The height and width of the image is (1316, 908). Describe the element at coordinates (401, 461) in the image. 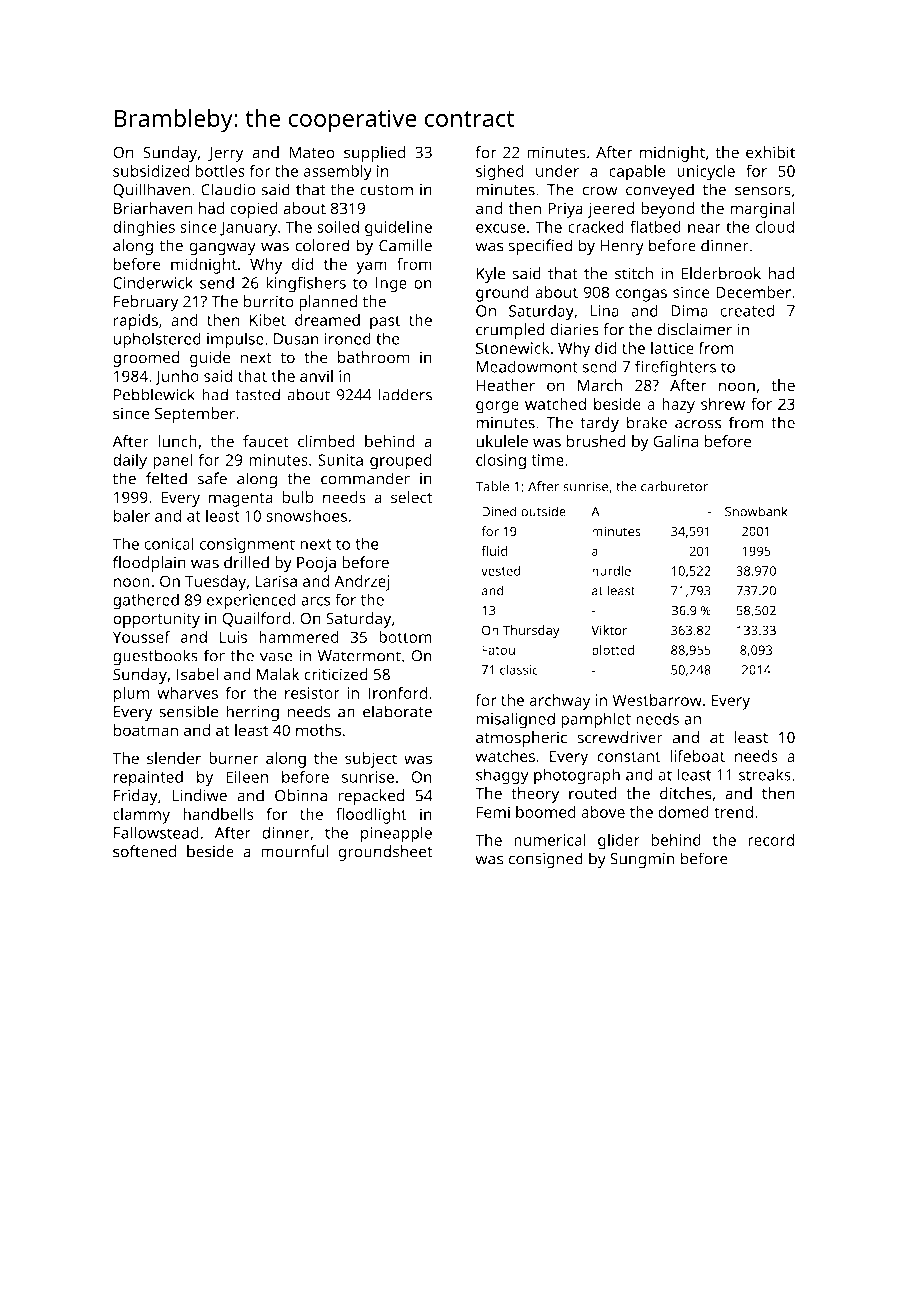

I see `grouped` at that location.
